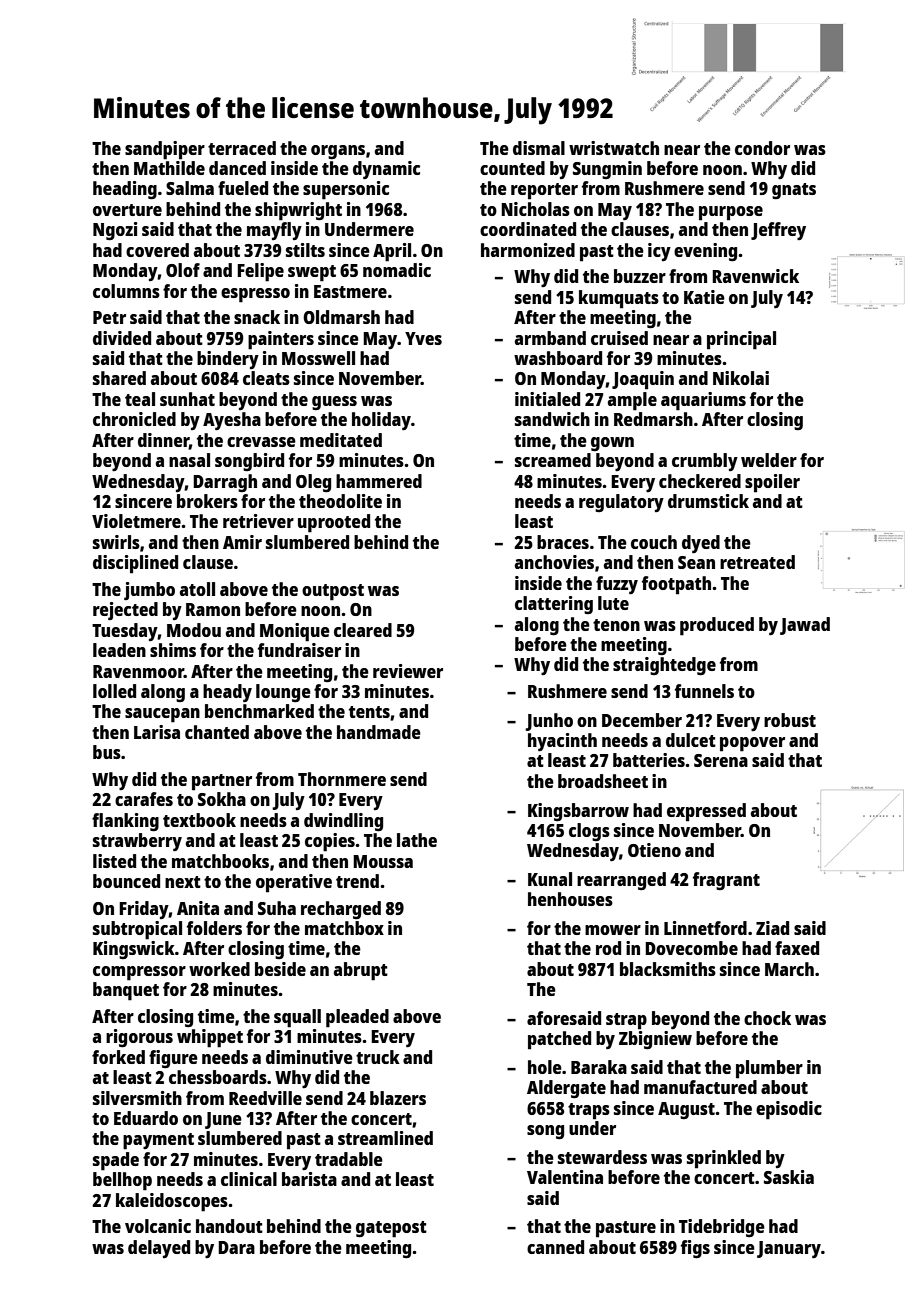 The image size is (924, 1314). Describe the element at coordinates (724, 1159) in the image. I see `sprinkled` at that location.
